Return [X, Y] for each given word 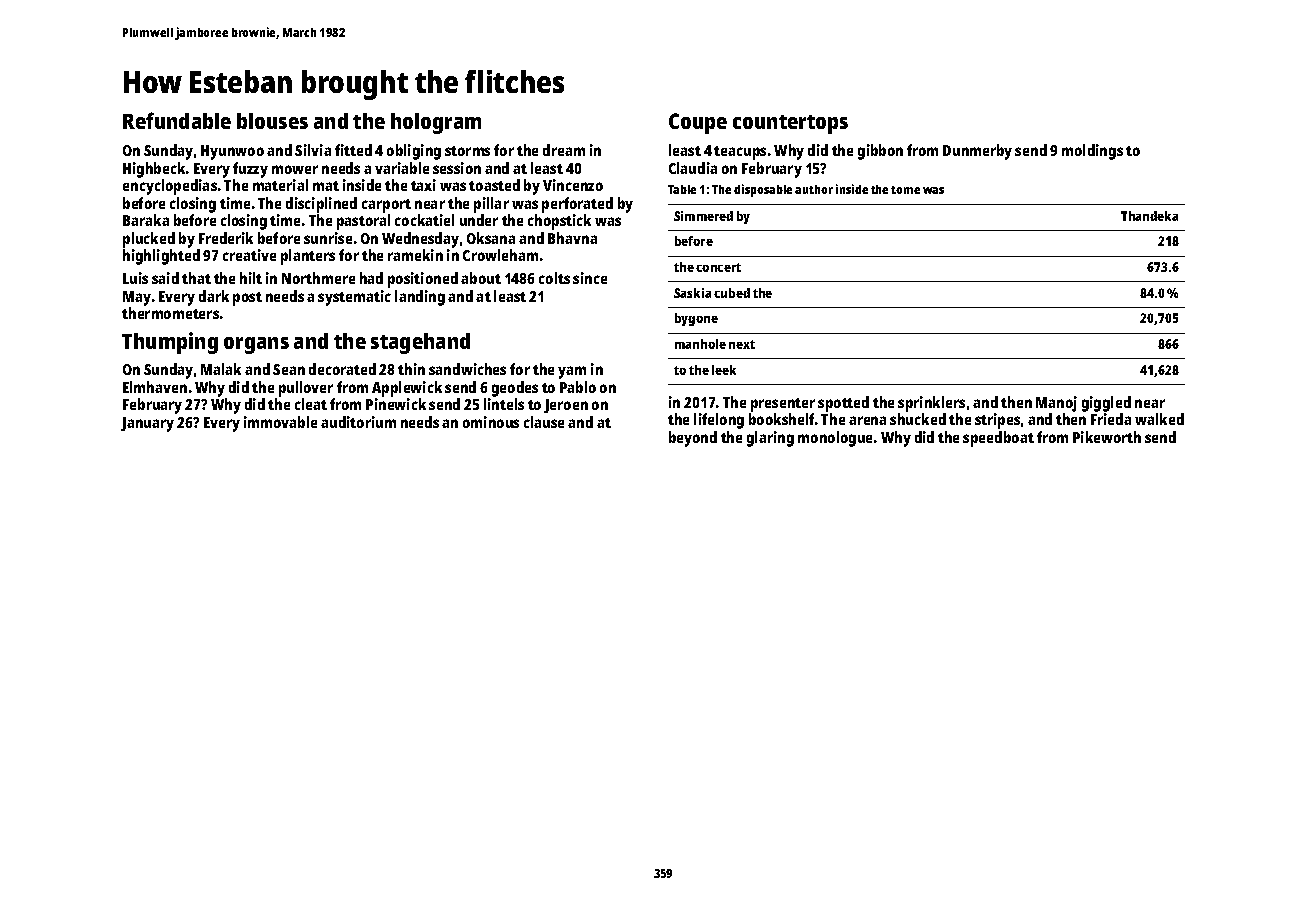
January [147, 424]
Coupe [698, 123]
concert [718, 267]
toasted [494, 185]
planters [308, 257]
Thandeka [1149, 216]
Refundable [177, 120]
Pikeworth [1107, 437]
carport [386, 206]
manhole [700, 344]
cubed [732, 293]
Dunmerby [977, 152]
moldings [1092, 152]
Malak [221, 369]
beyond [693, 439]
